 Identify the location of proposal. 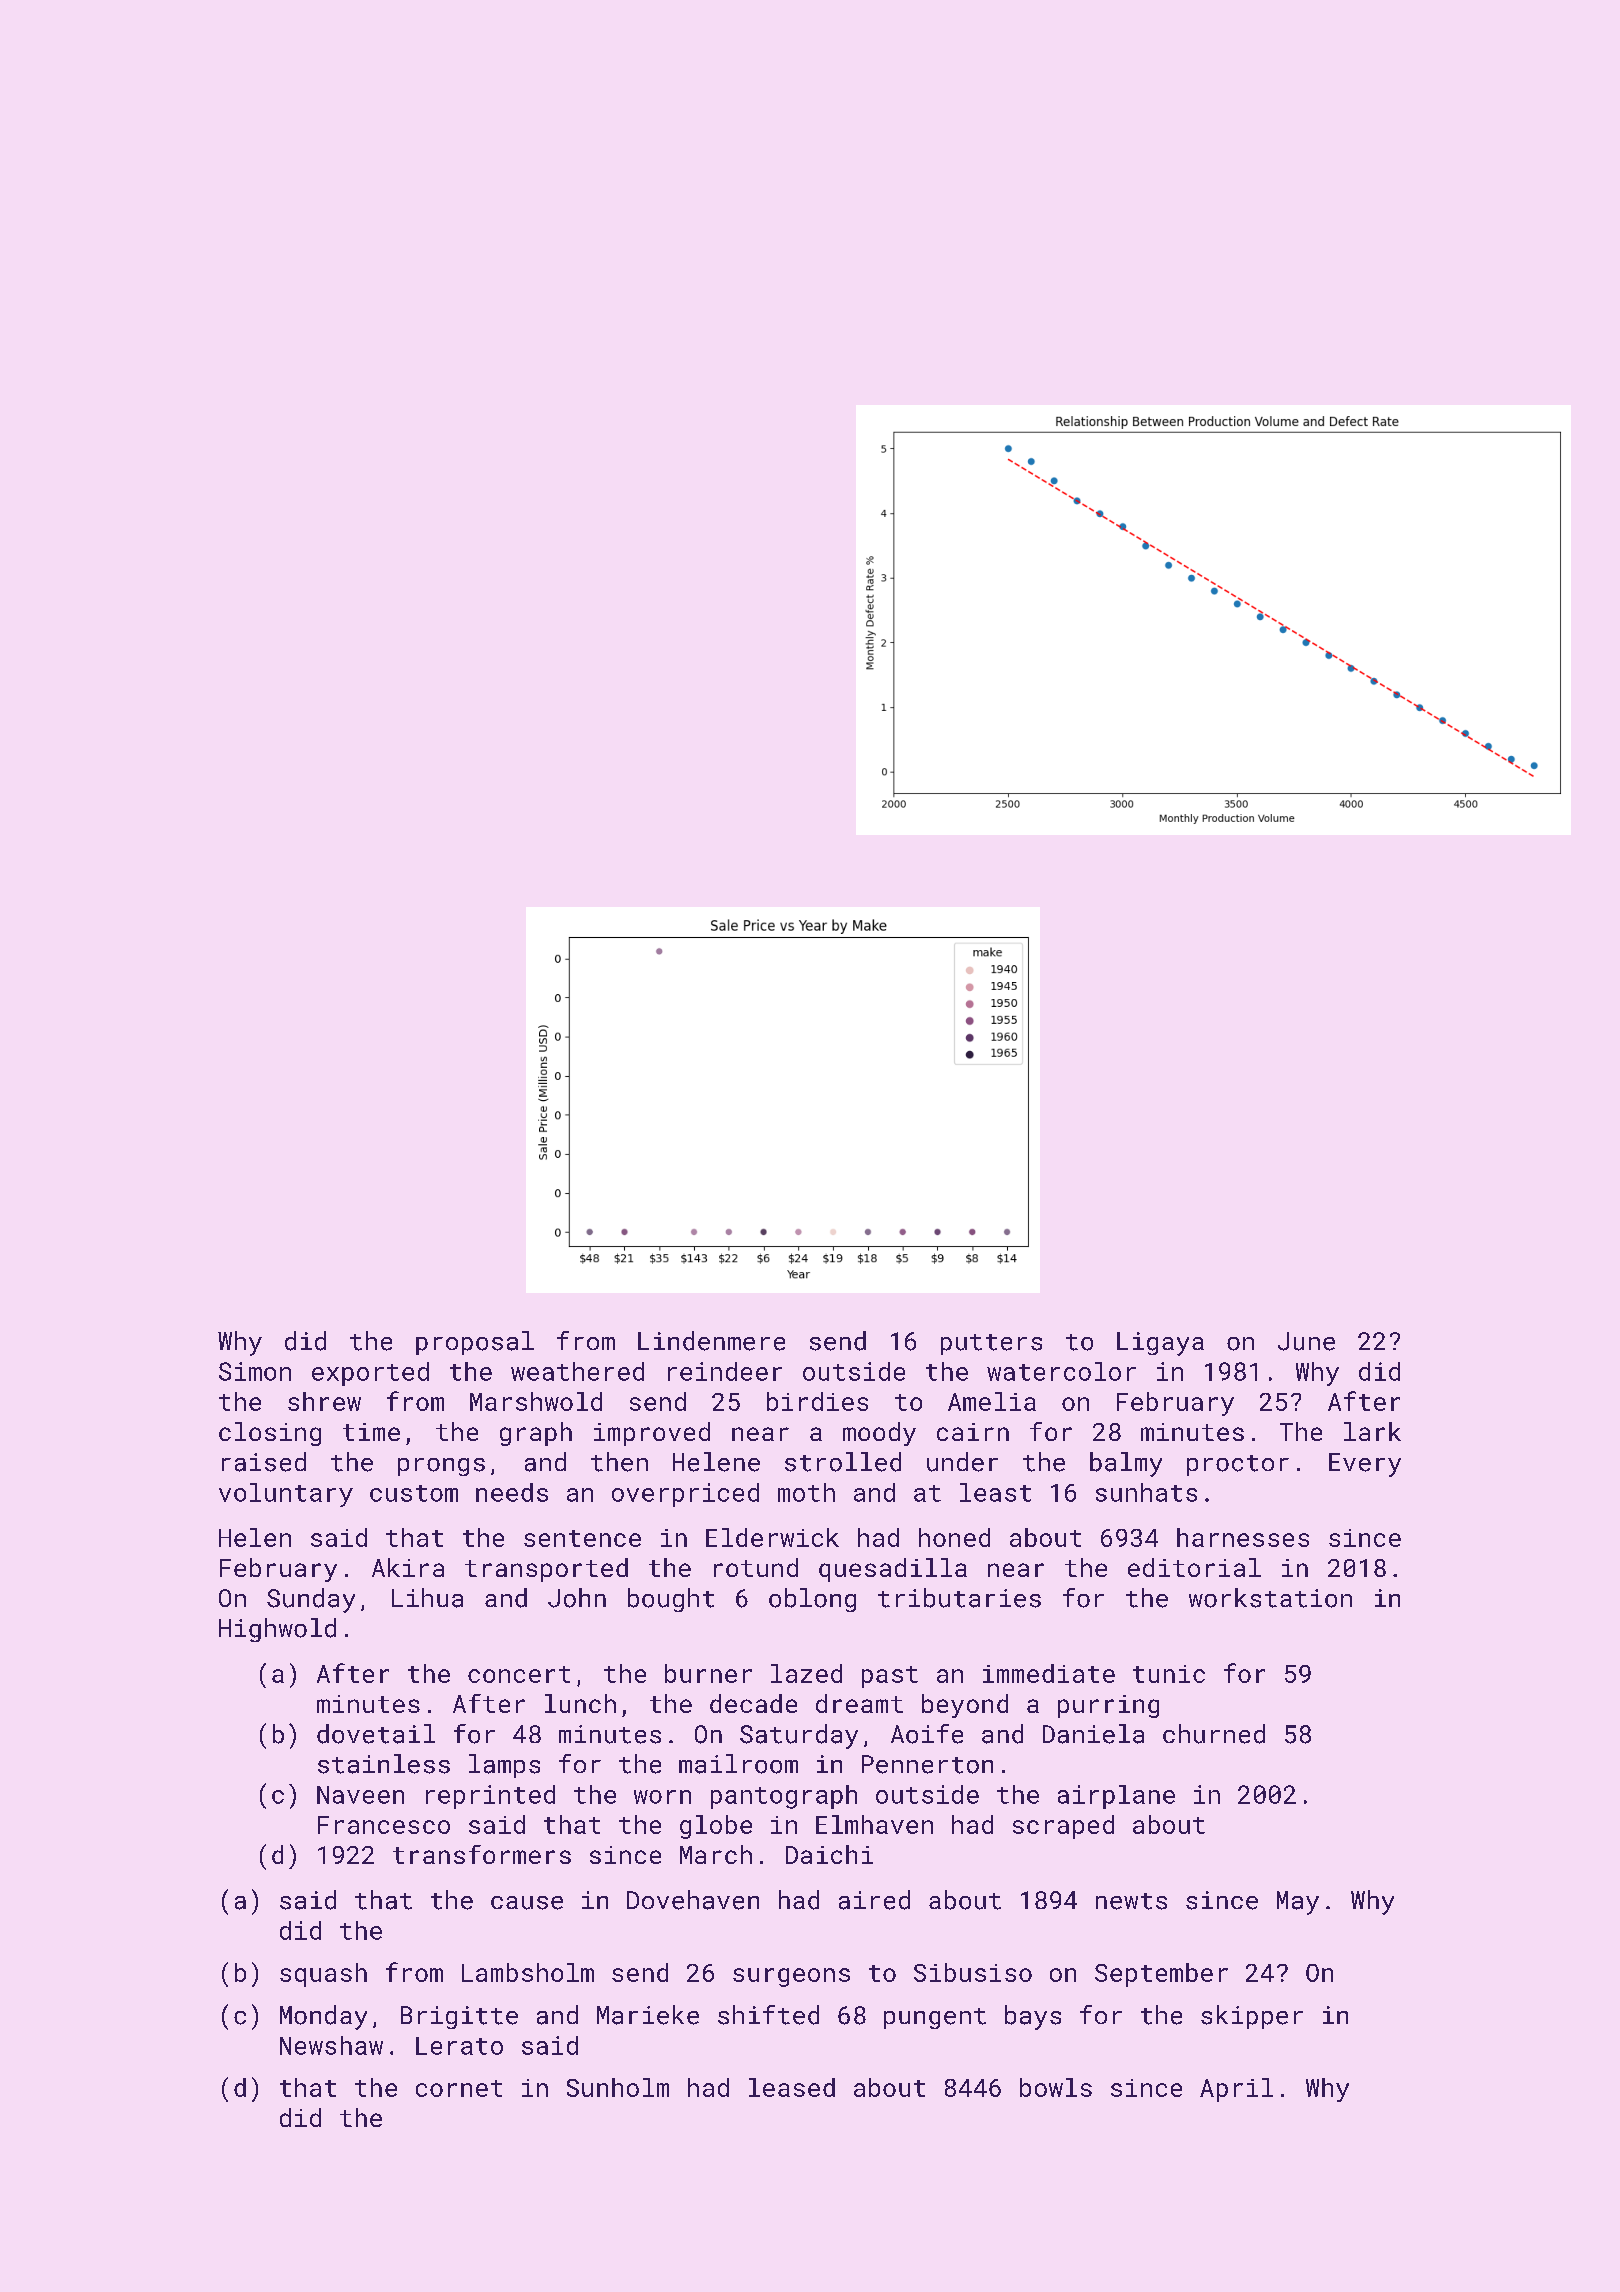
(475, 1343).
